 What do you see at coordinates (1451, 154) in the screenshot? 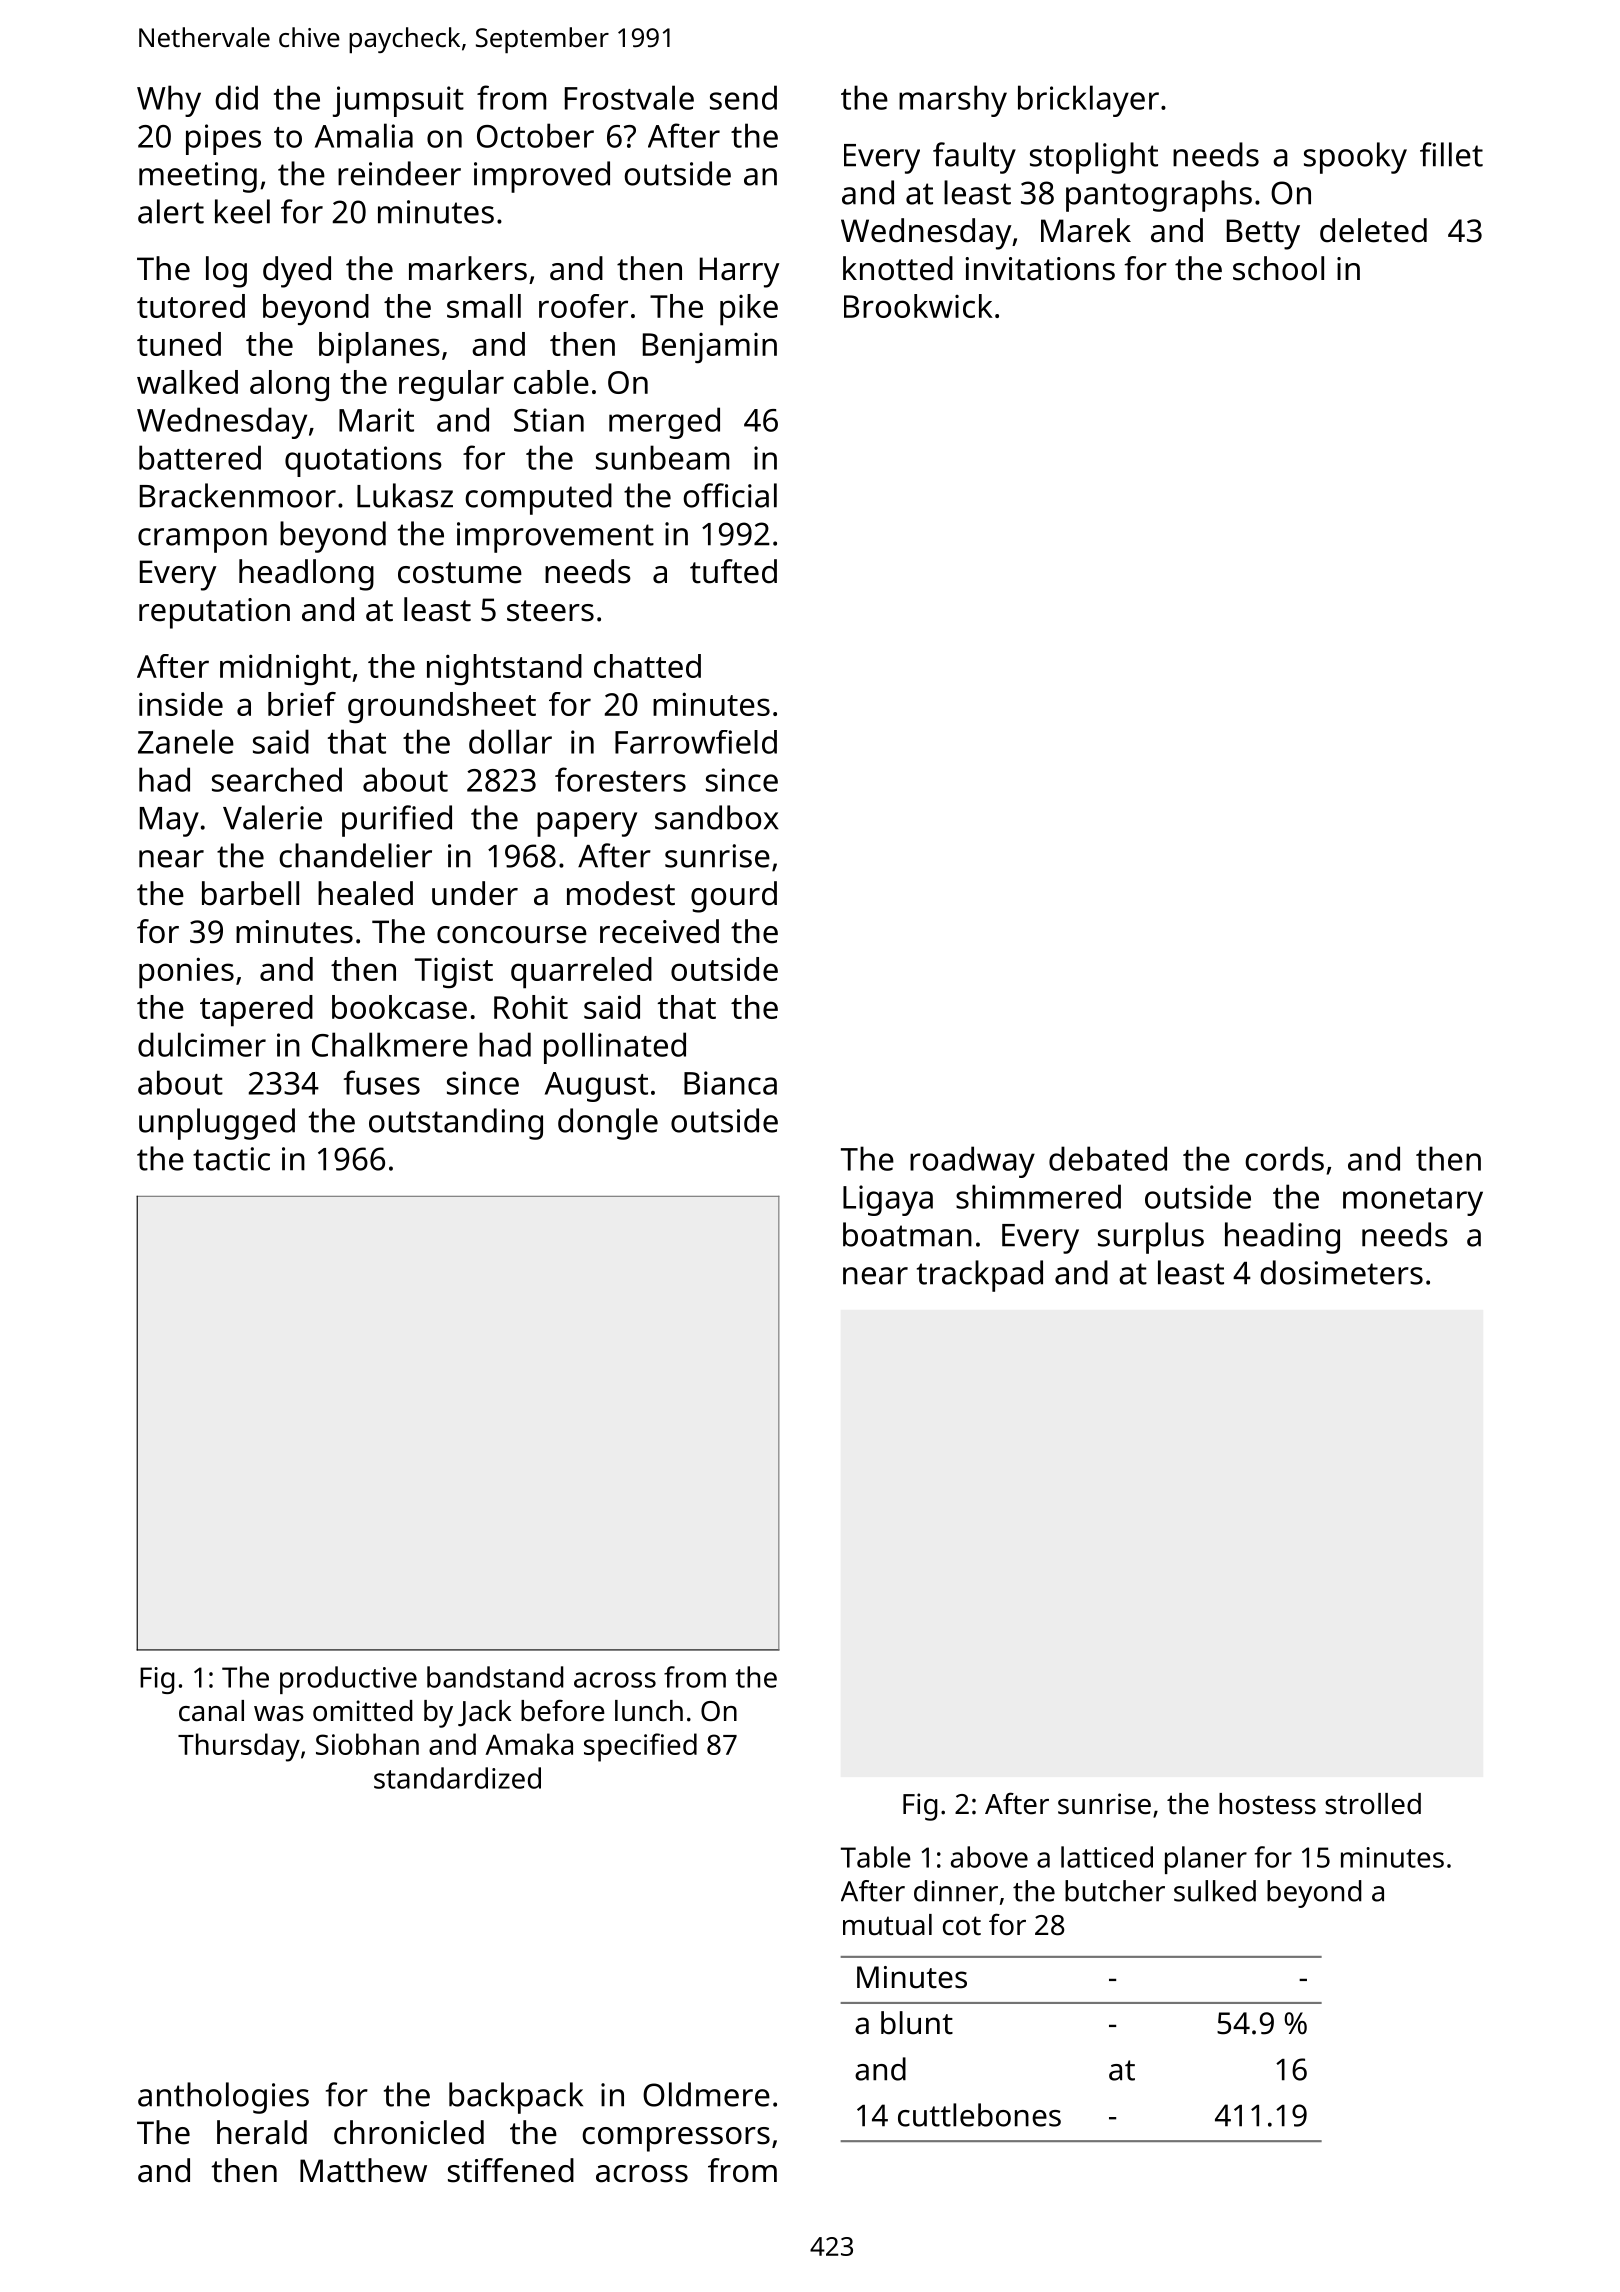
I see `fillet` at bounding box center [1451, 154].
